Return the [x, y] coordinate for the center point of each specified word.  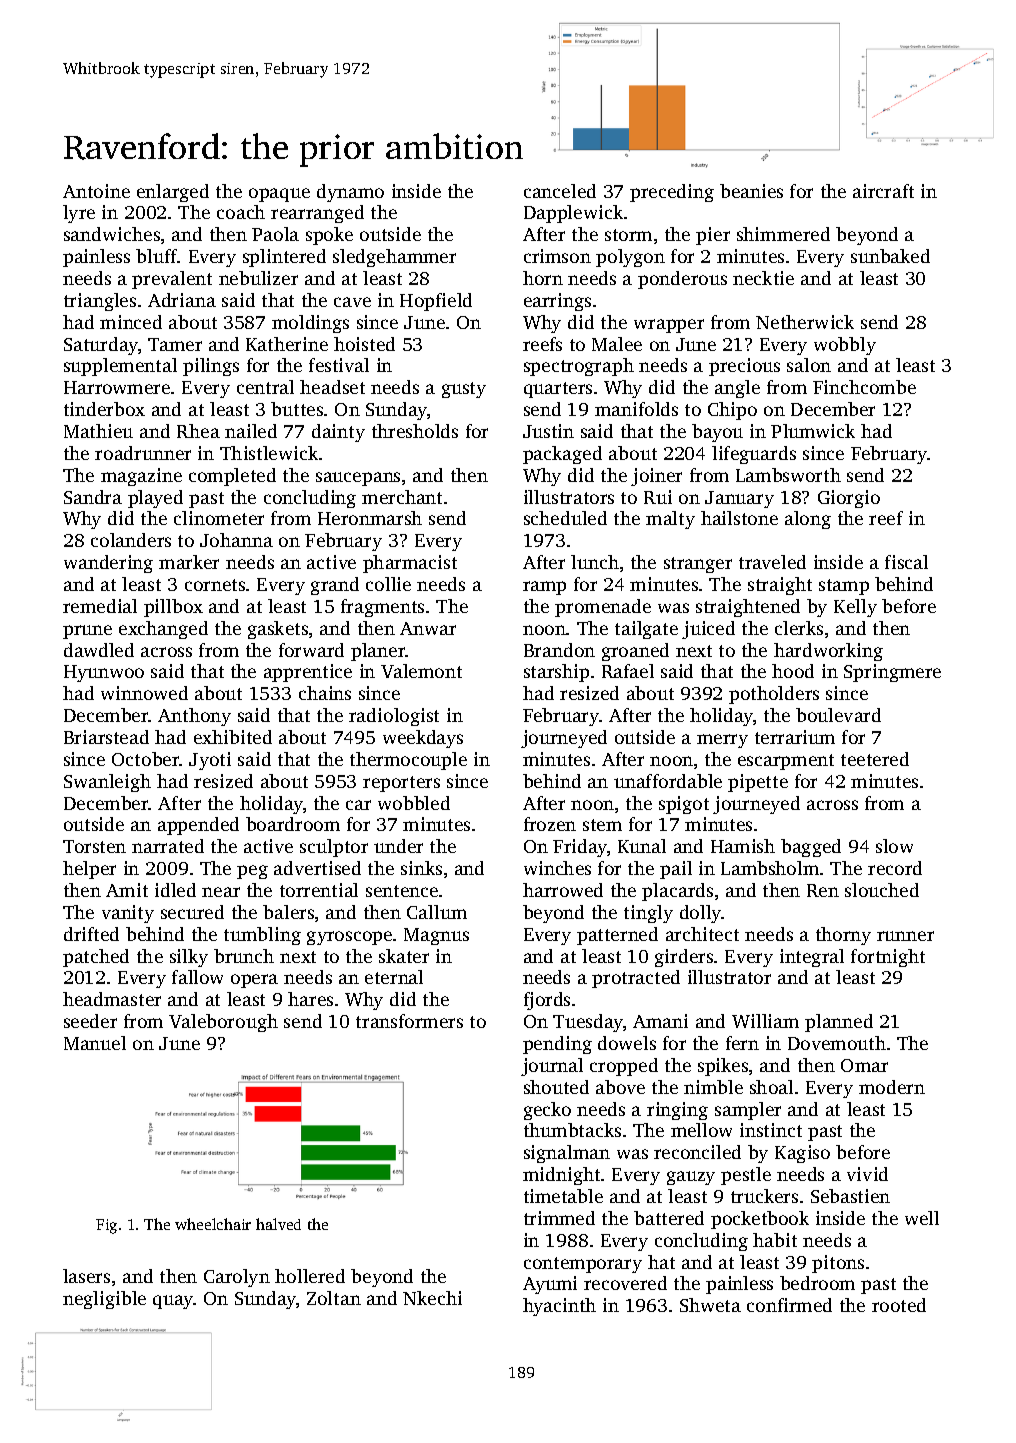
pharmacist [410, 564]
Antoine [96, 191]
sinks [421, 868]
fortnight [888, 958]
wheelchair [213, 1224]
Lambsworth [788, 475]
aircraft [883, 191]
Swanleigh [107, 783]
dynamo [350, 193]
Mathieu [98, 431]
